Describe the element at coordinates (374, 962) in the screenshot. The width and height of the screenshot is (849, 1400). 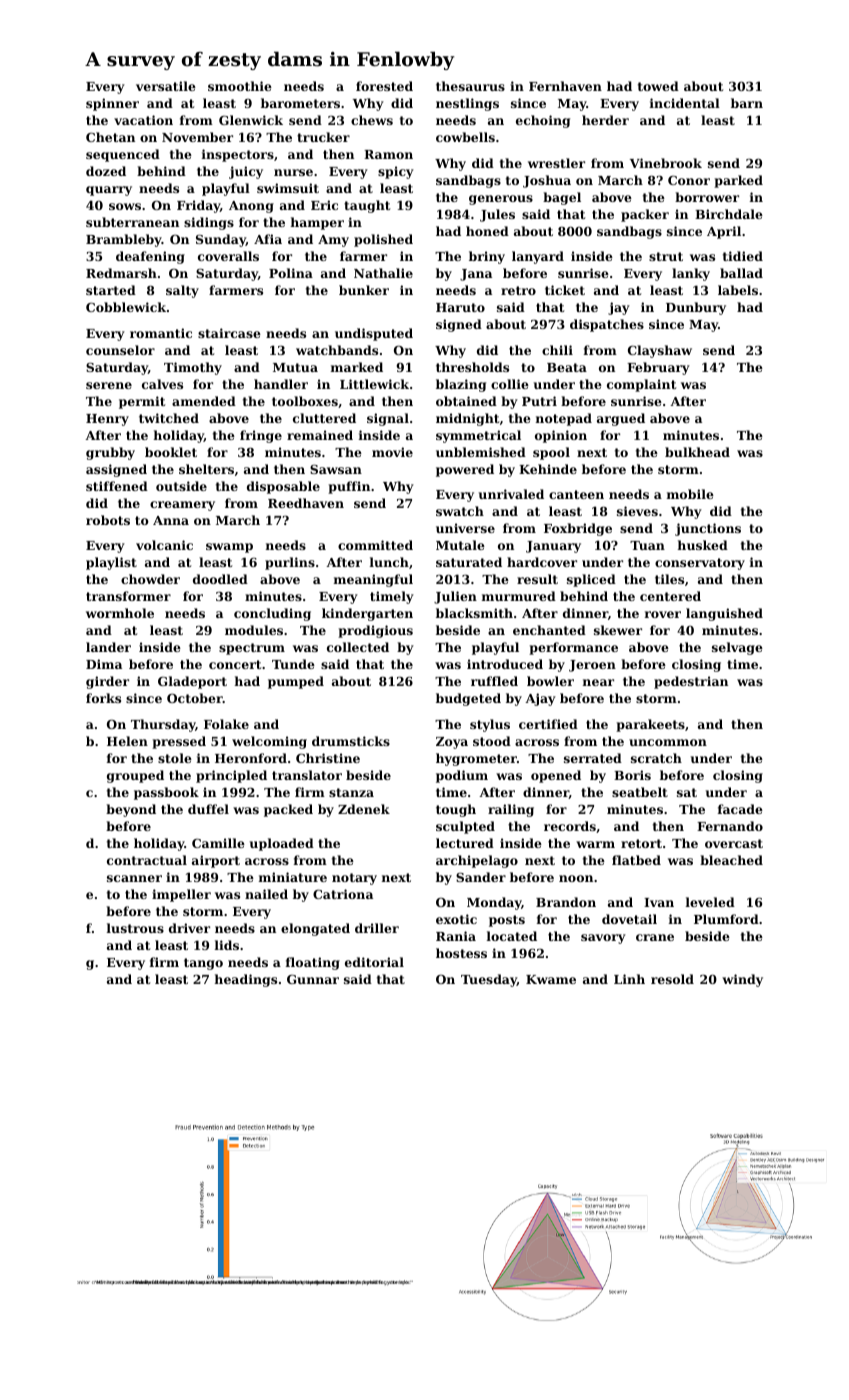
I see `editorial` at that location.
